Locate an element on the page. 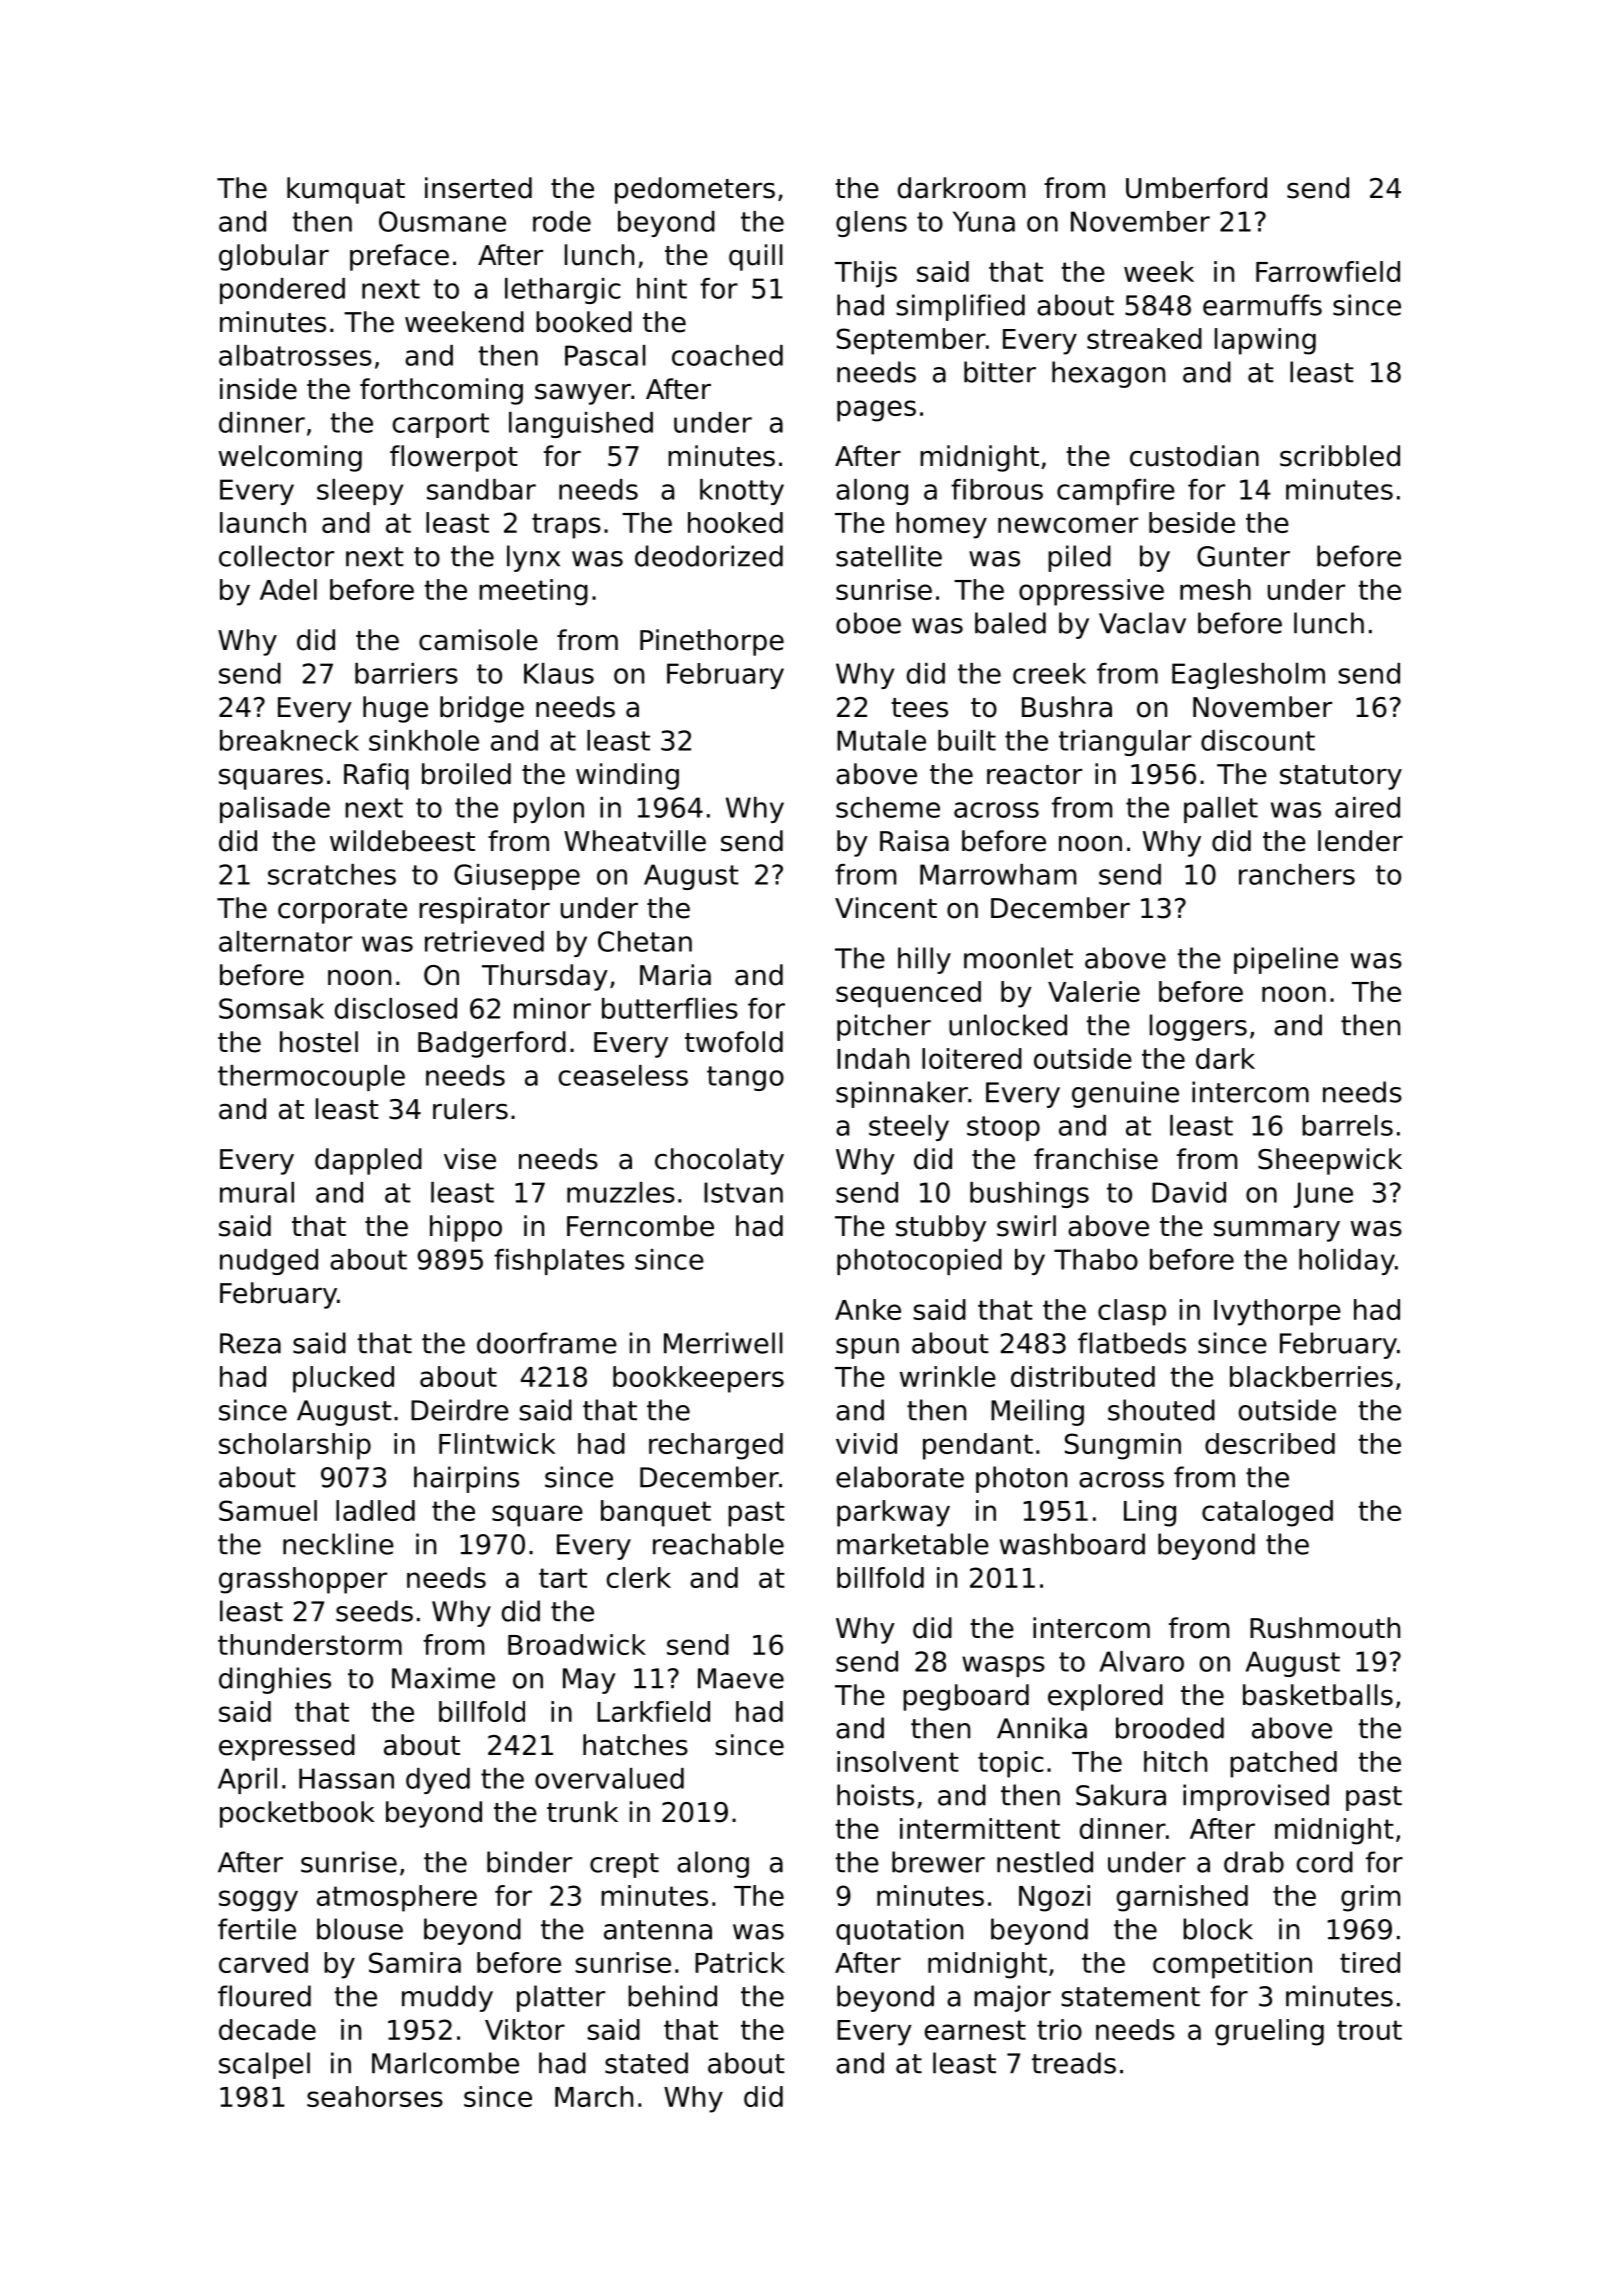 This document has width=1620, height=2292. patched is located at coordinates (1283, 1764).
